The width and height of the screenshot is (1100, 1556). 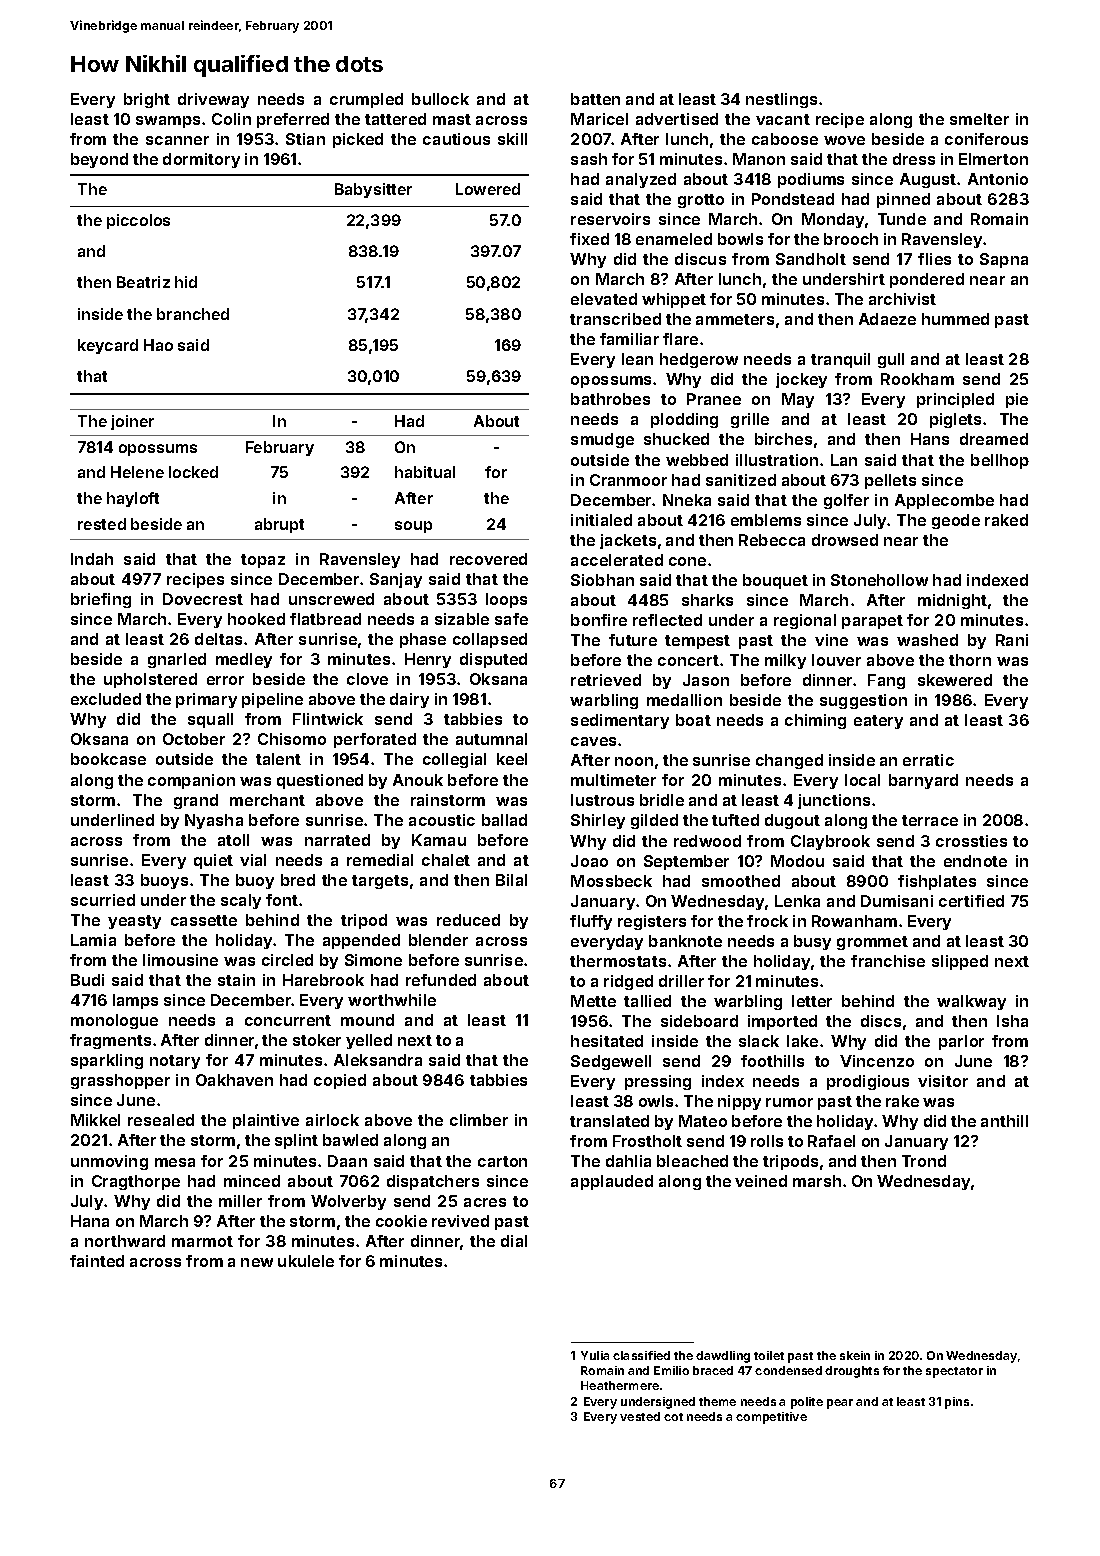 What do you see at coordinates (930, 820) in the screenshot?
I see `terrace` at bounding box center [930, 820].
